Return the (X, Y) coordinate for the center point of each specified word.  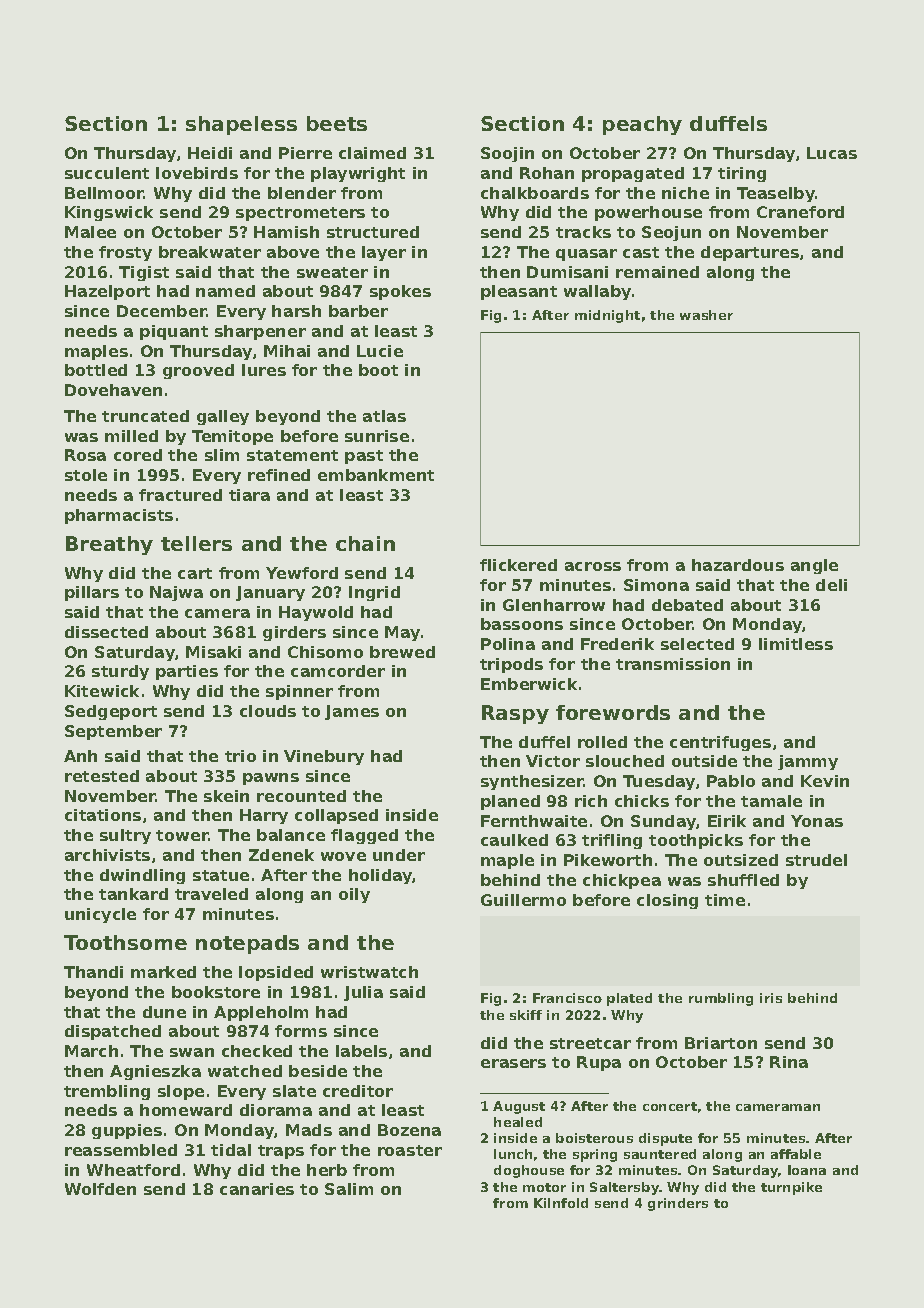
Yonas (817, 821)
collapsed (336, 816)
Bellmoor (104, 193)
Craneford (800, 212)
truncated (145, 416)
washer (706, 315)
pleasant (519, 292)
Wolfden (100, 1189)
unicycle (100, 915)
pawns (271, 779)
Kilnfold (561, 1203)
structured (373, 232)
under (399, 855)
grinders (678, 1204)
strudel (816, 860)
